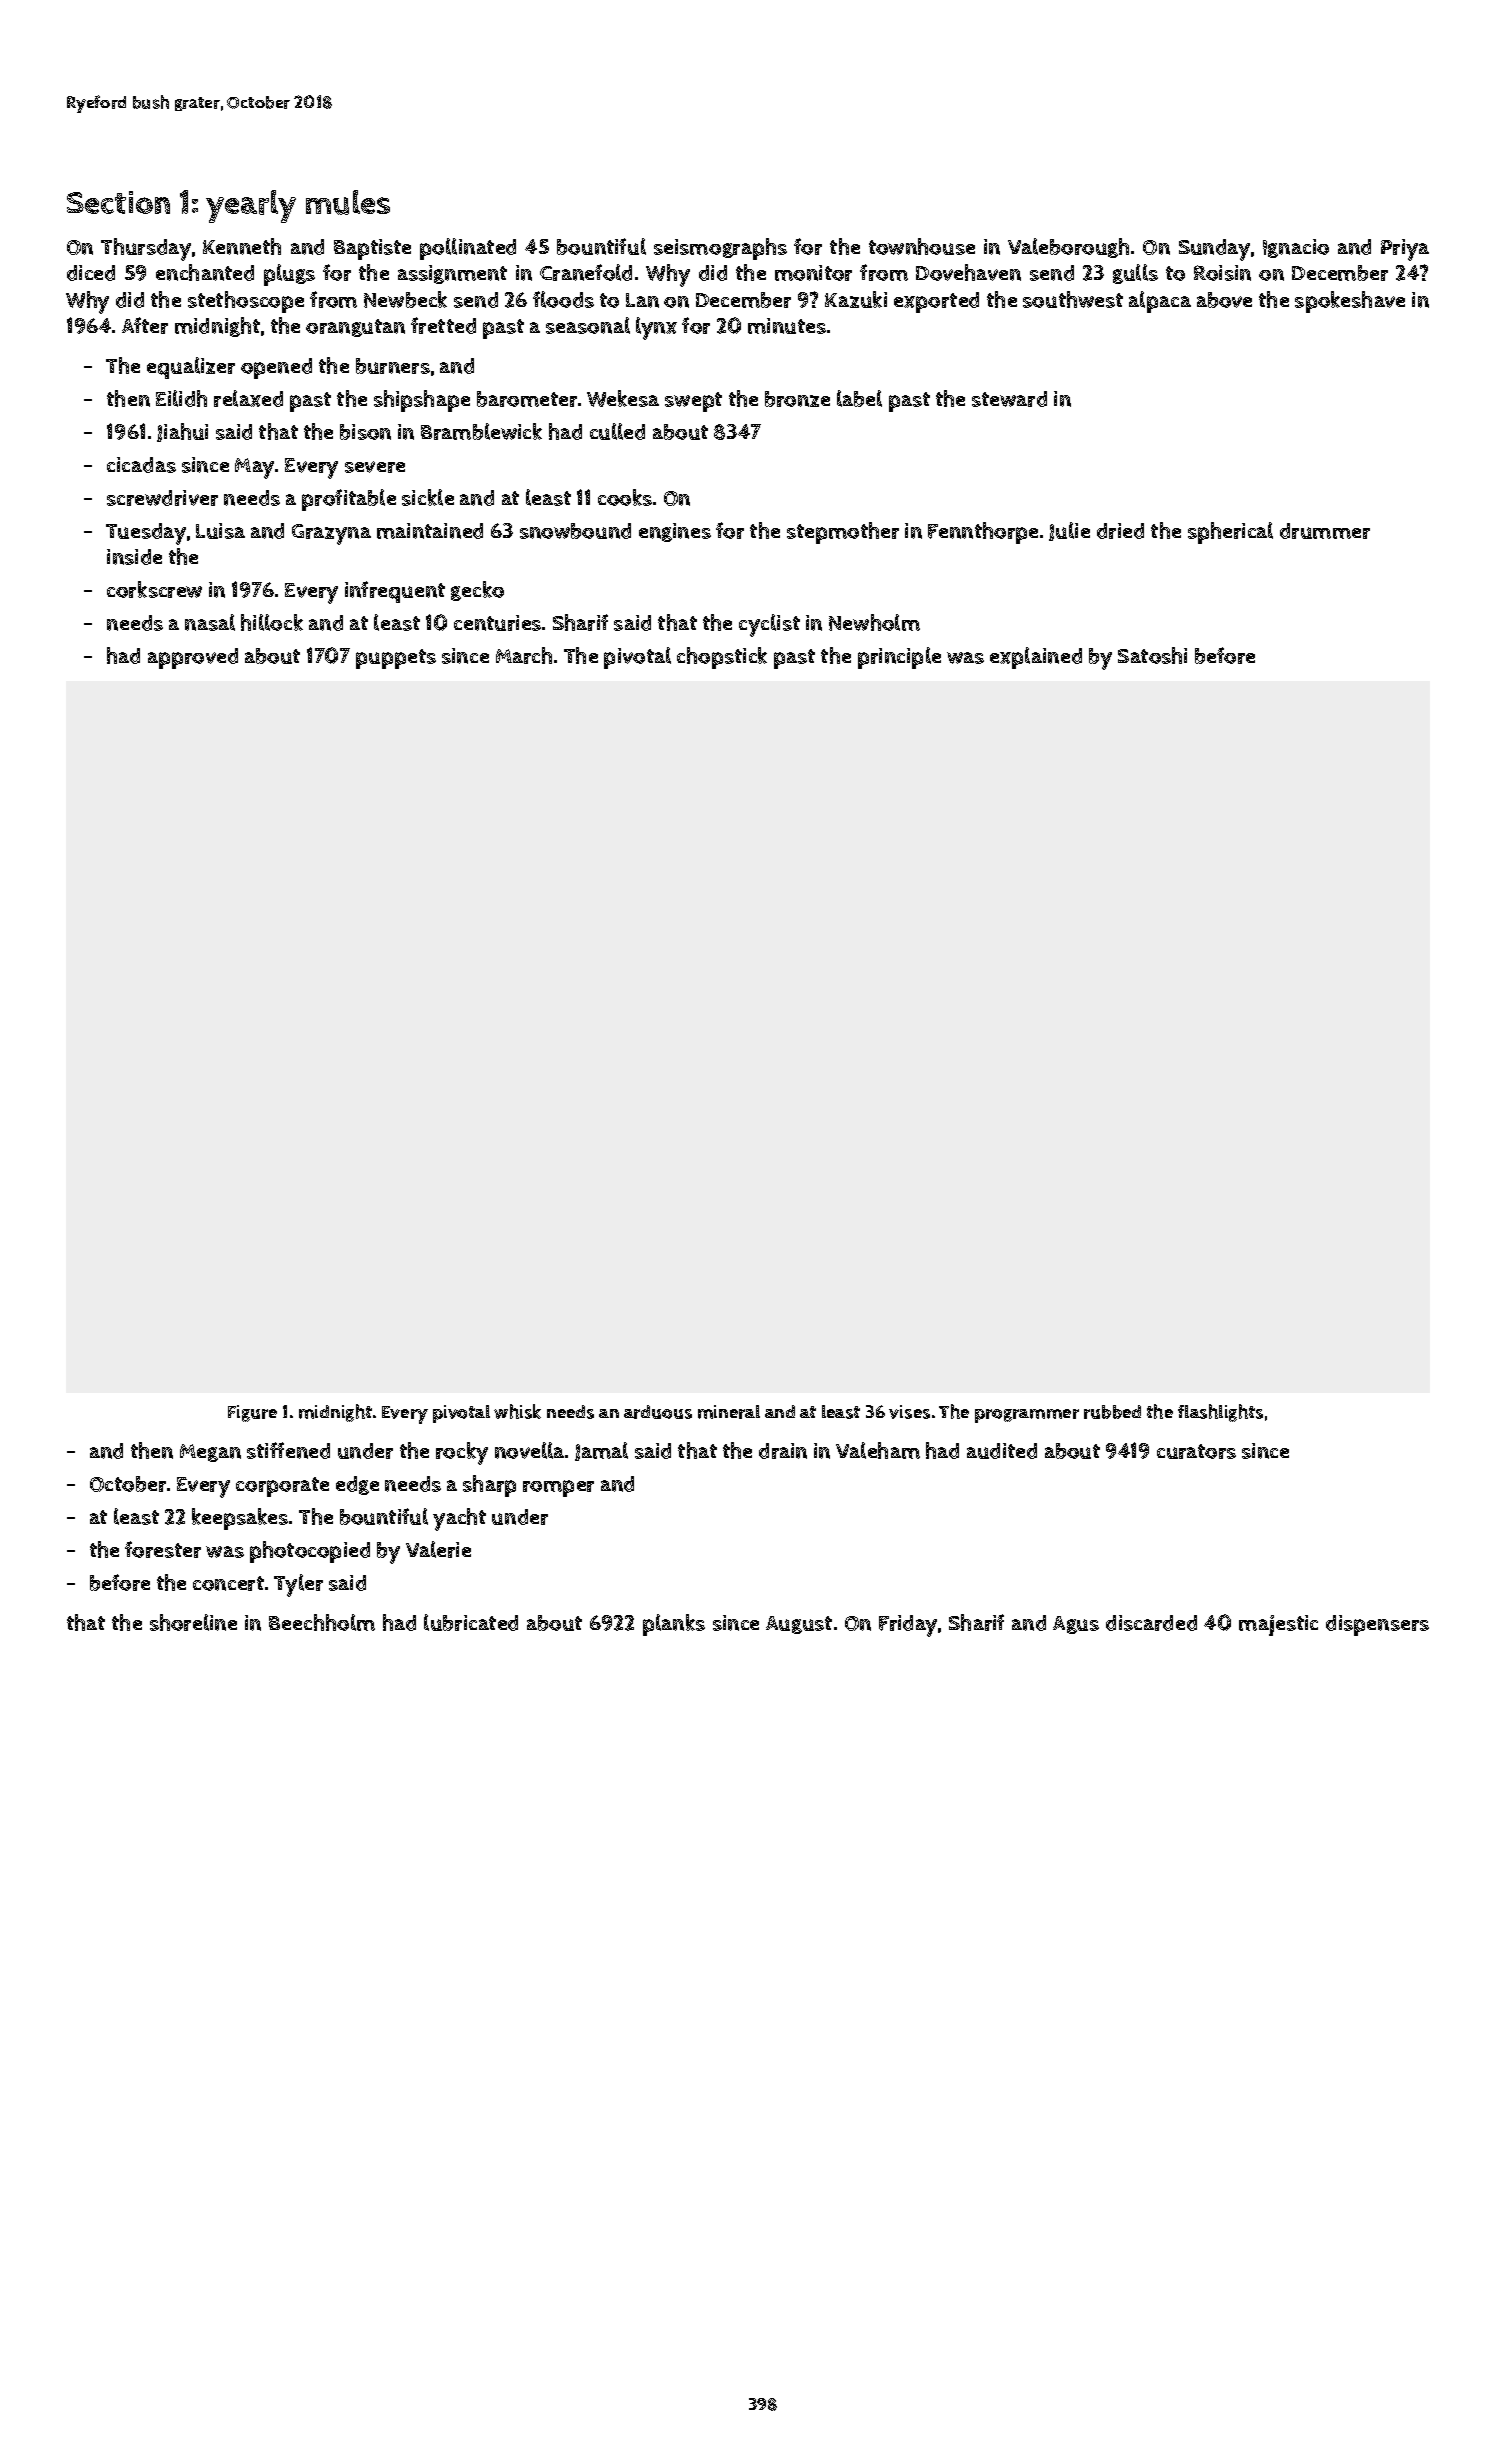 The height and width of the screenshot is (2464, 1496). Describe the element at coordinates (722, 658) in the screenshot. I see `chopstick` at that location.
